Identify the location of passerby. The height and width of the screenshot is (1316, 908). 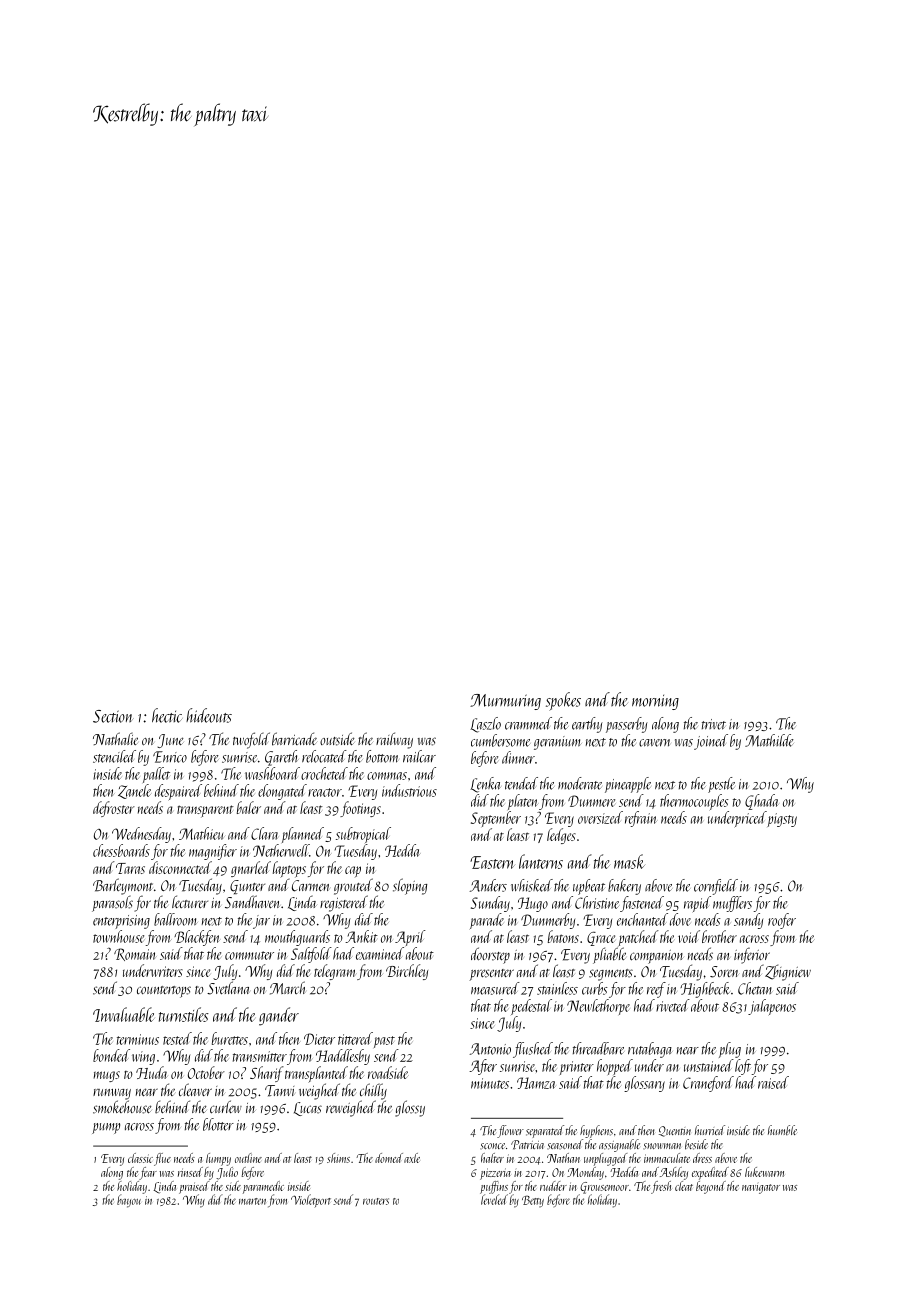
(627, 725).
